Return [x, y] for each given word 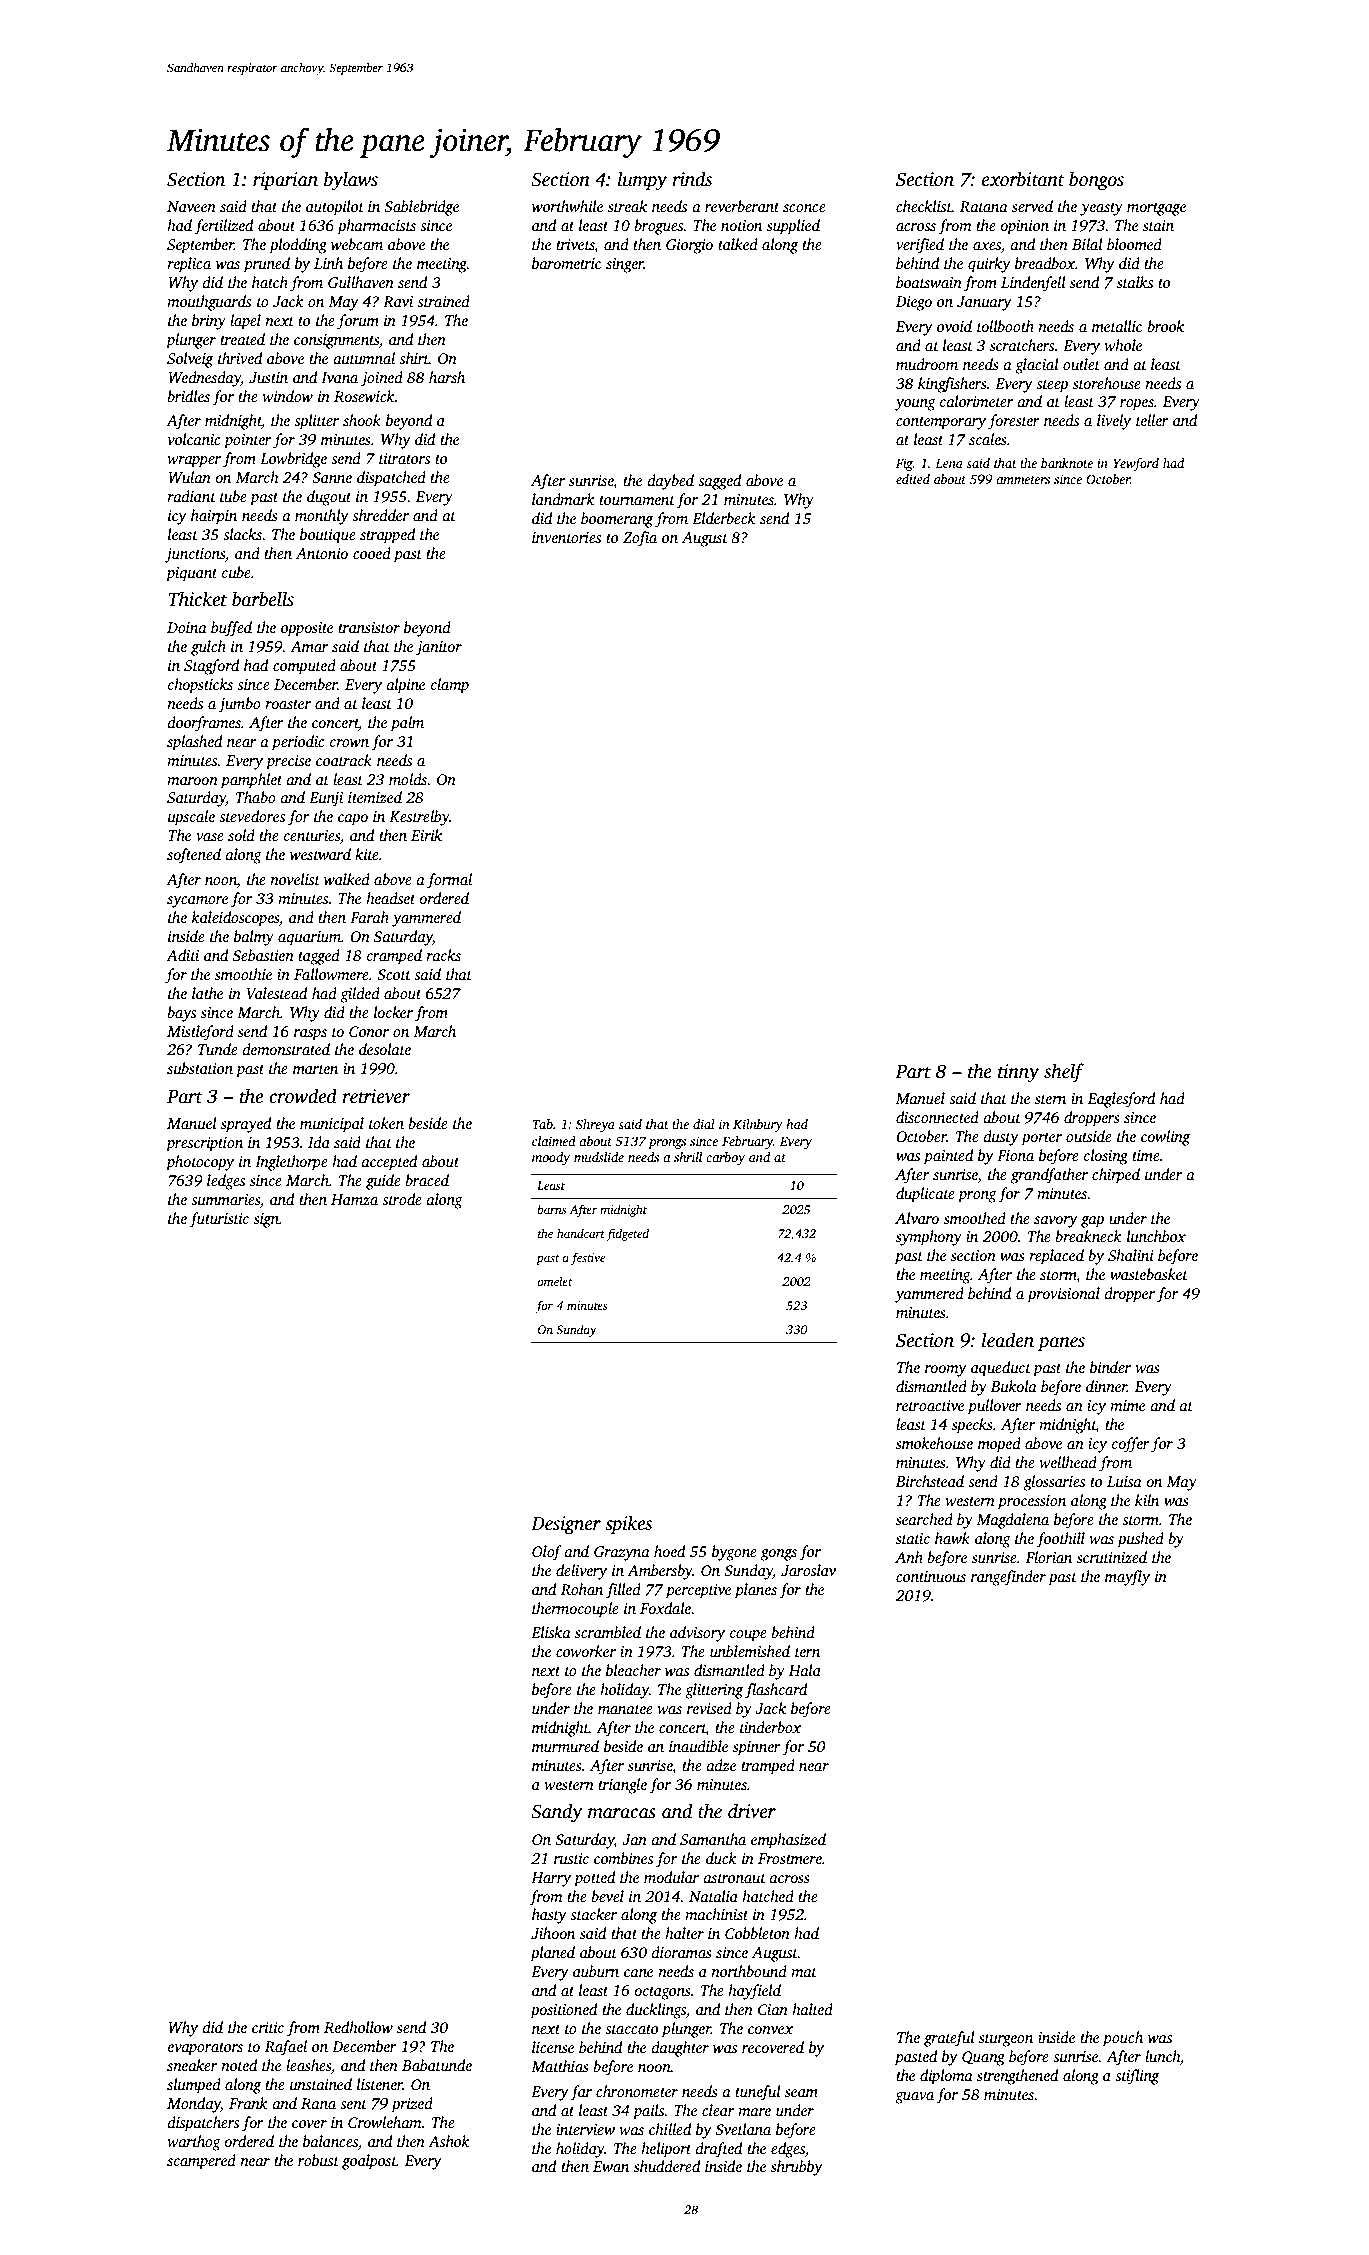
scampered [201, 2162]
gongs [779, 1555]
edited [913, 479]
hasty [549, 1916]
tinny [1018, 1073]
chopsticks [200, 686]
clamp [450, 686]
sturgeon [1006, 2040]
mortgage [1156, 209]
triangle [622, 1786]
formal [449, 881]
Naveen [191, 206]
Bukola [1014, 1386]
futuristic [219, 1220]
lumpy [642, 181]
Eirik [426, 835]
